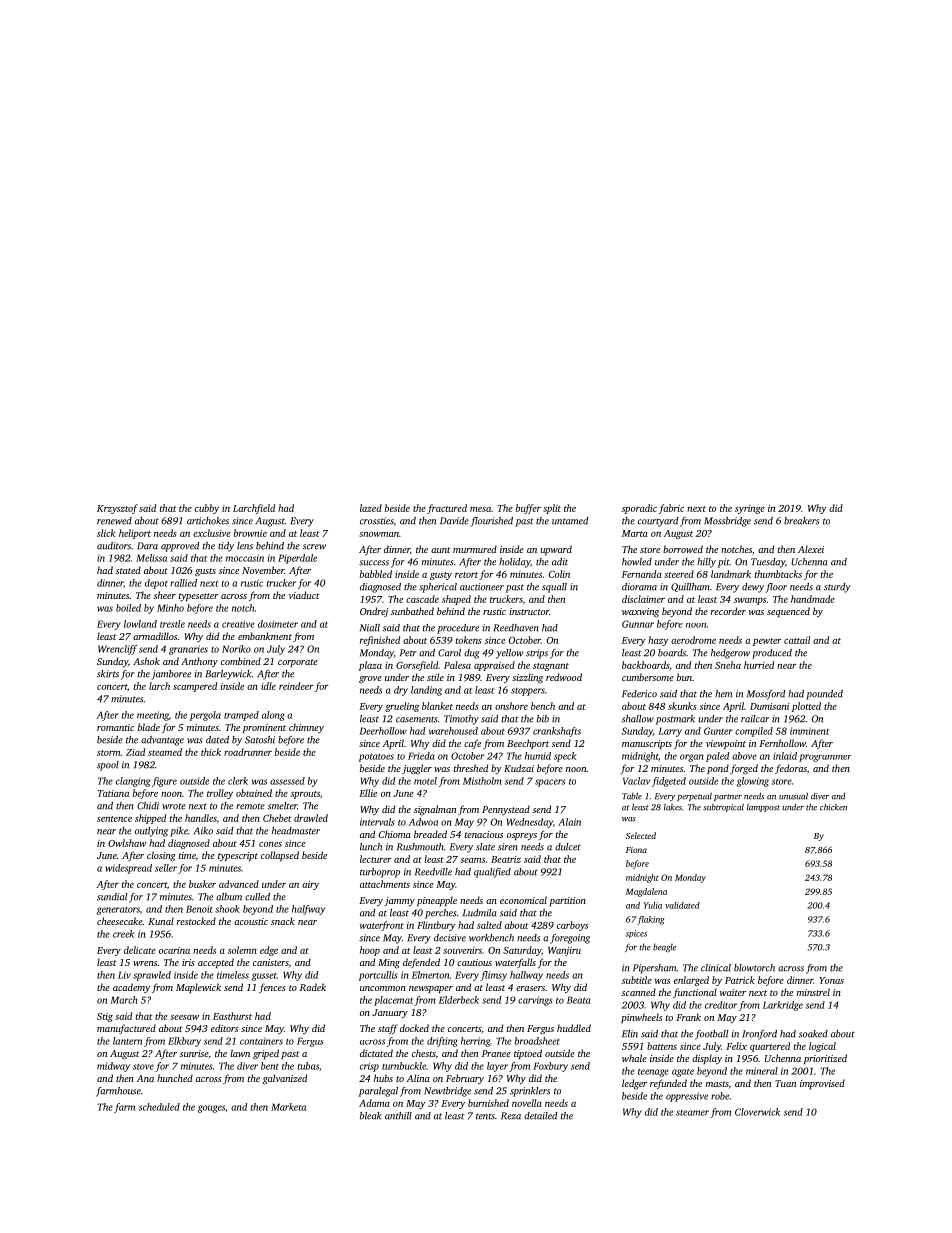 Image resolution: width=952 pixels, height=1233 pixels. I want to click on ocarina, so click(174, 950).
